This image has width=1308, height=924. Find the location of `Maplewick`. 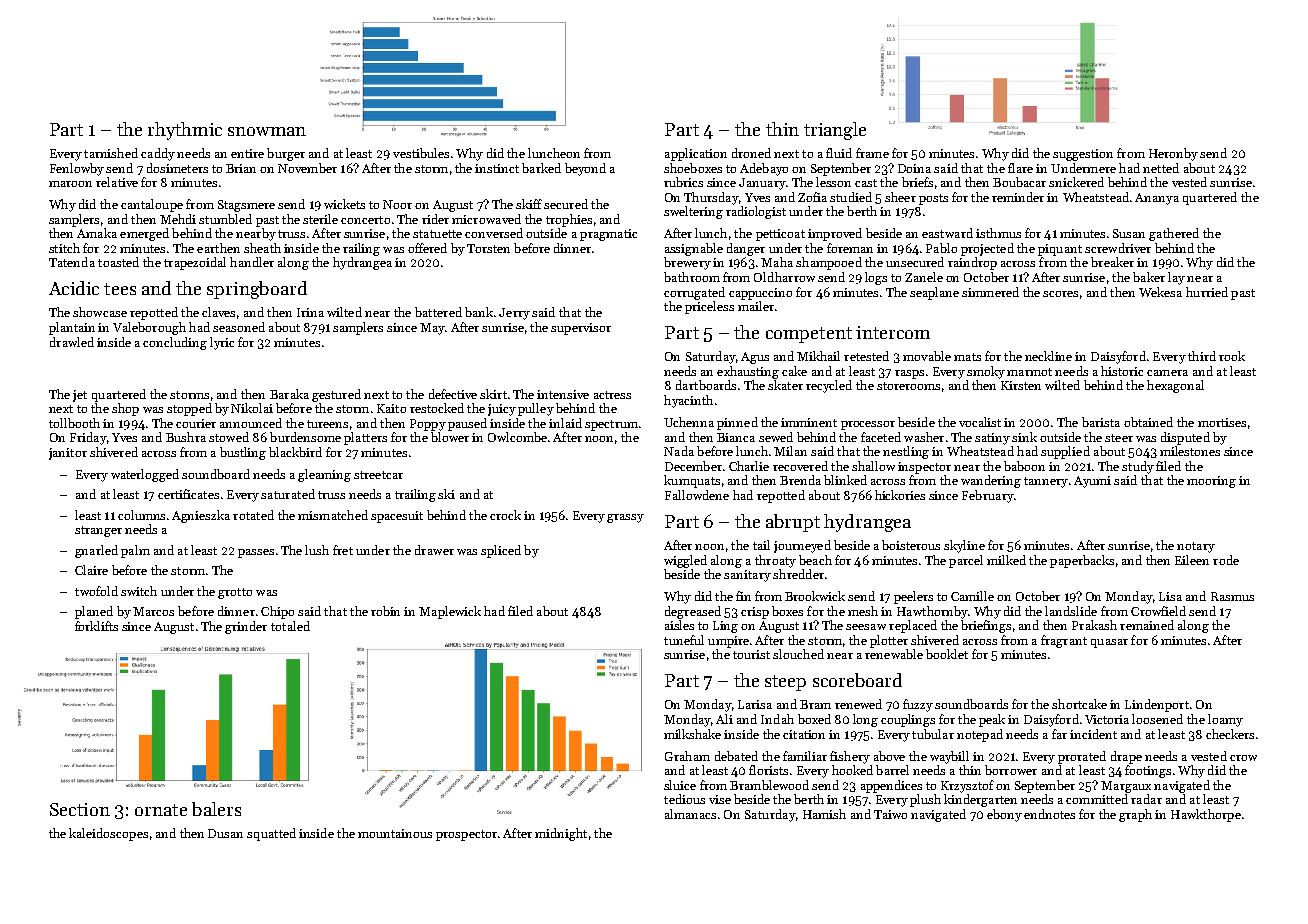

Maplewick is located at coordinates (450, 612).
